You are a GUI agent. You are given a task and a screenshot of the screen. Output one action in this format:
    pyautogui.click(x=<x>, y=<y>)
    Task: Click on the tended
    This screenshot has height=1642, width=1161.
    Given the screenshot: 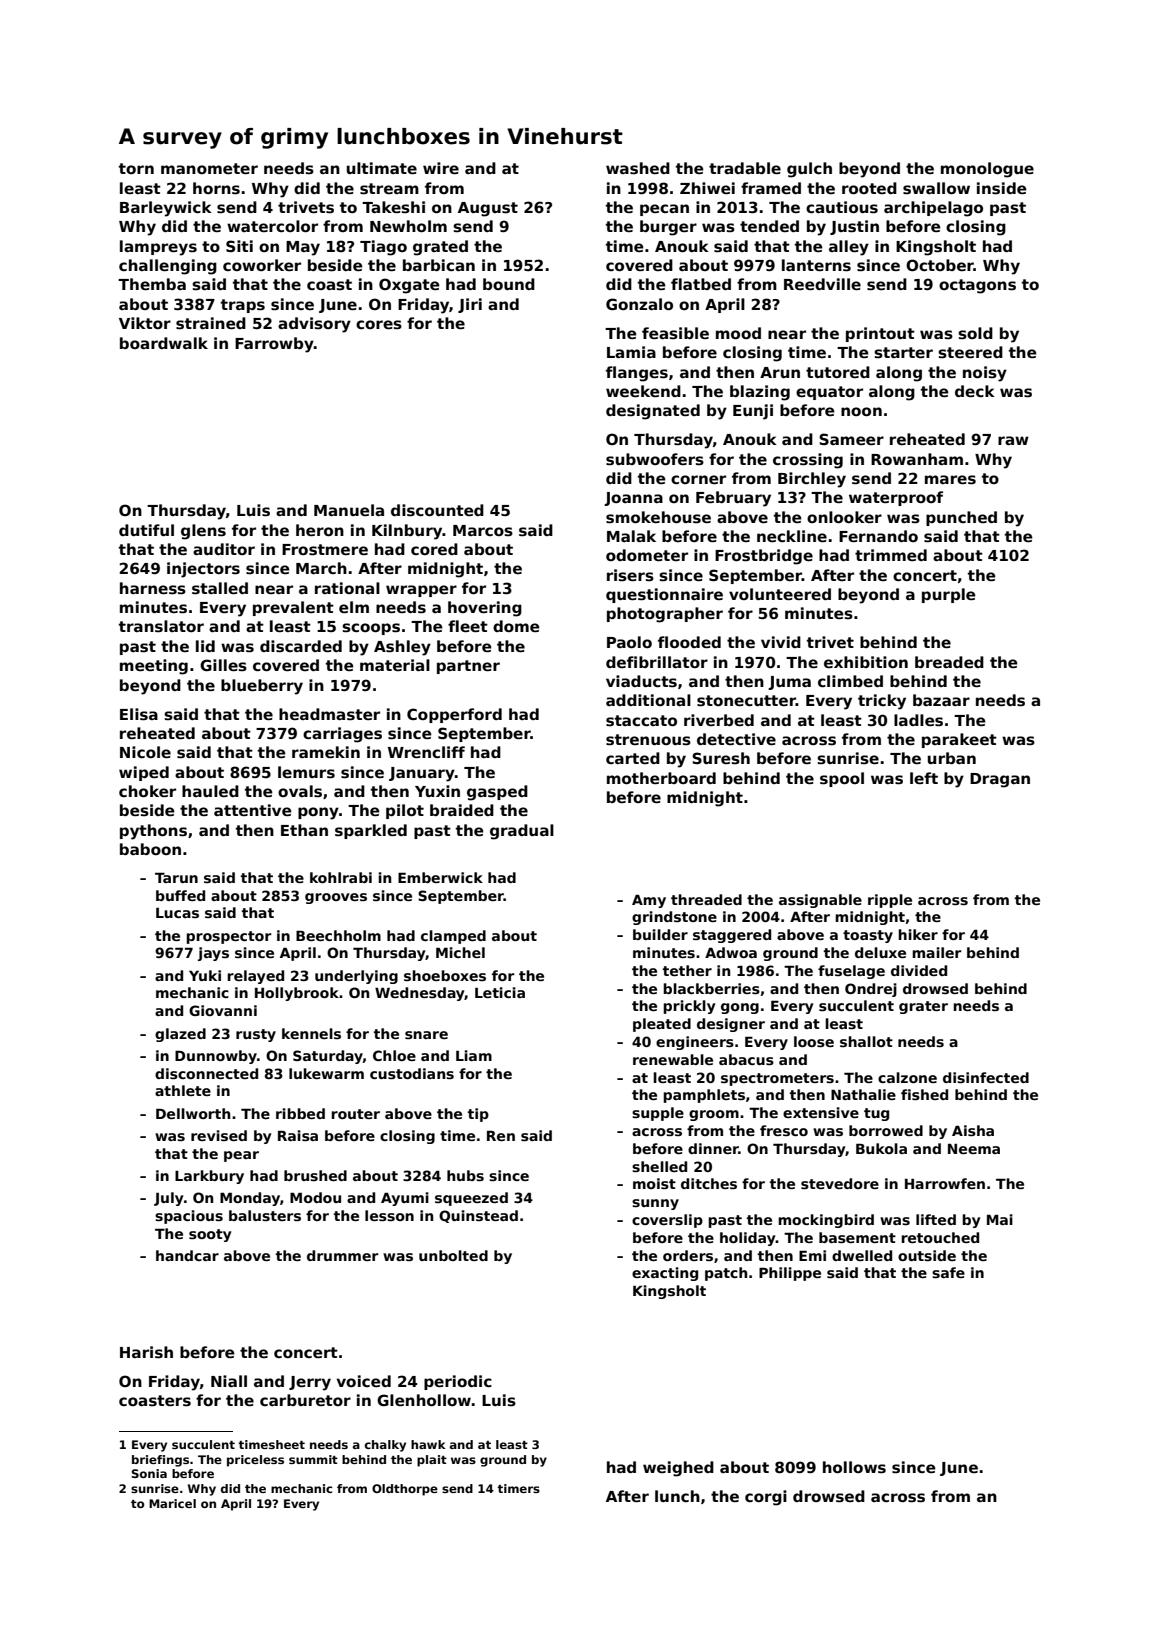 What is the action you would take?
    pyautogui.click(x=769, y=226)
